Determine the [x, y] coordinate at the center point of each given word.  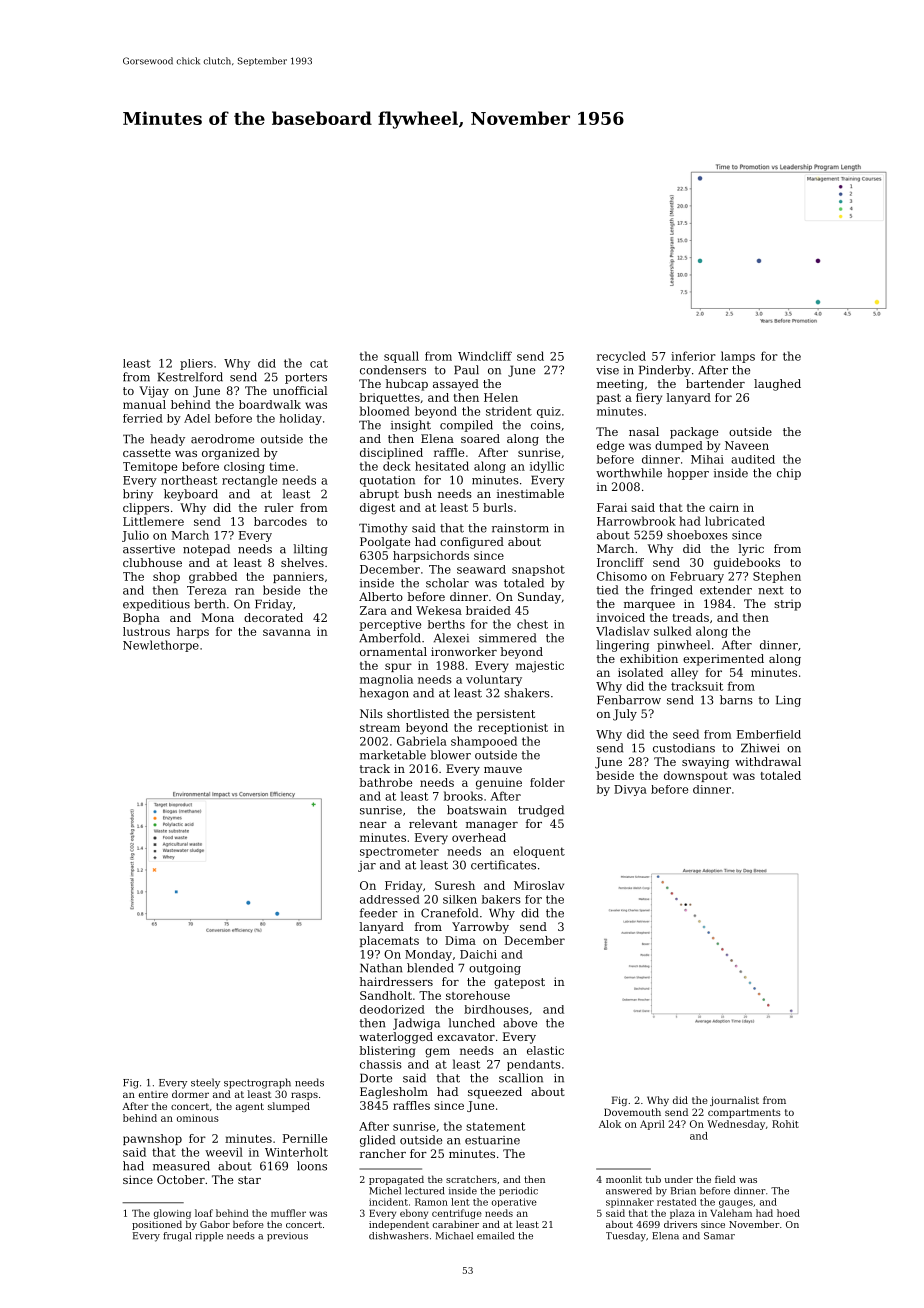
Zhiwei [760, 748]
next [771, 590]
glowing [172, 1214]
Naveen [747, 445]
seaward [481, 569]
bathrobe [385, 782]
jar [367, 866]
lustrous [146, 631]
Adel [197, 418]
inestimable [530, 493]
